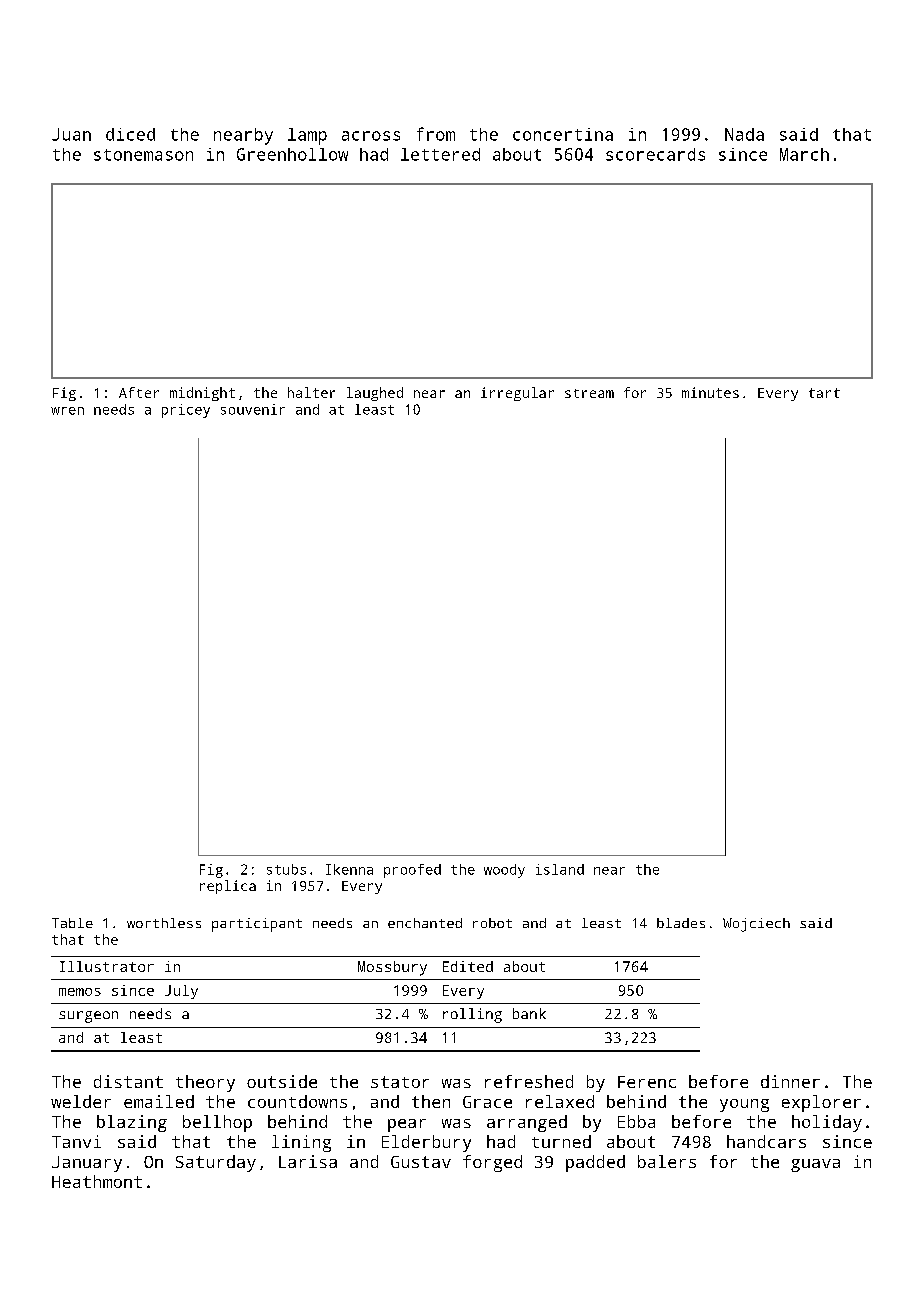  I want to click on Wojciech, so click(756, 925).
